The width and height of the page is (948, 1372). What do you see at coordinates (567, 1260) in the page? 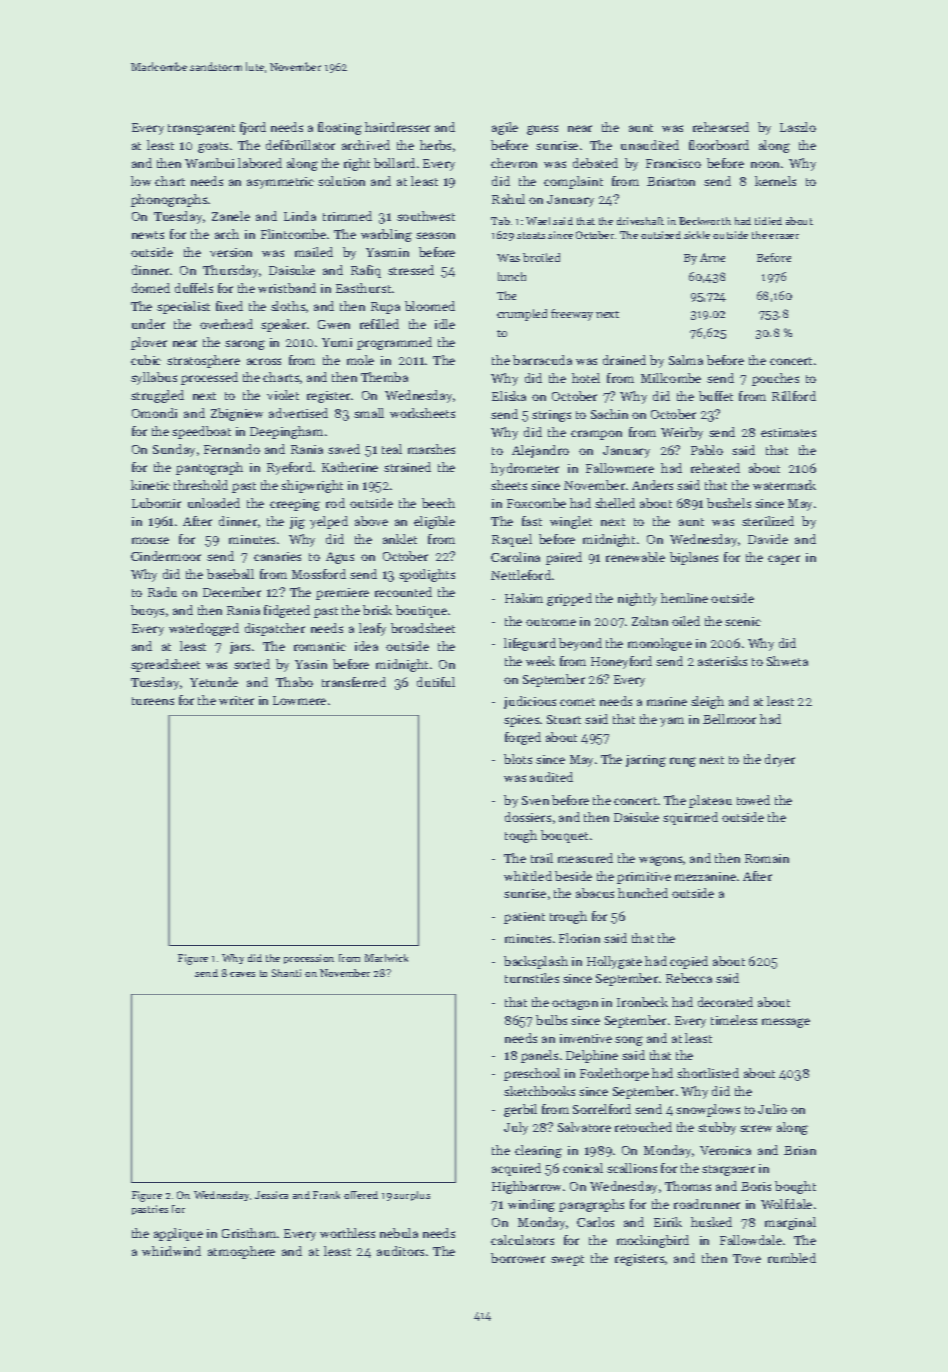
I see `swept` at bounding box center [567, 1260].
